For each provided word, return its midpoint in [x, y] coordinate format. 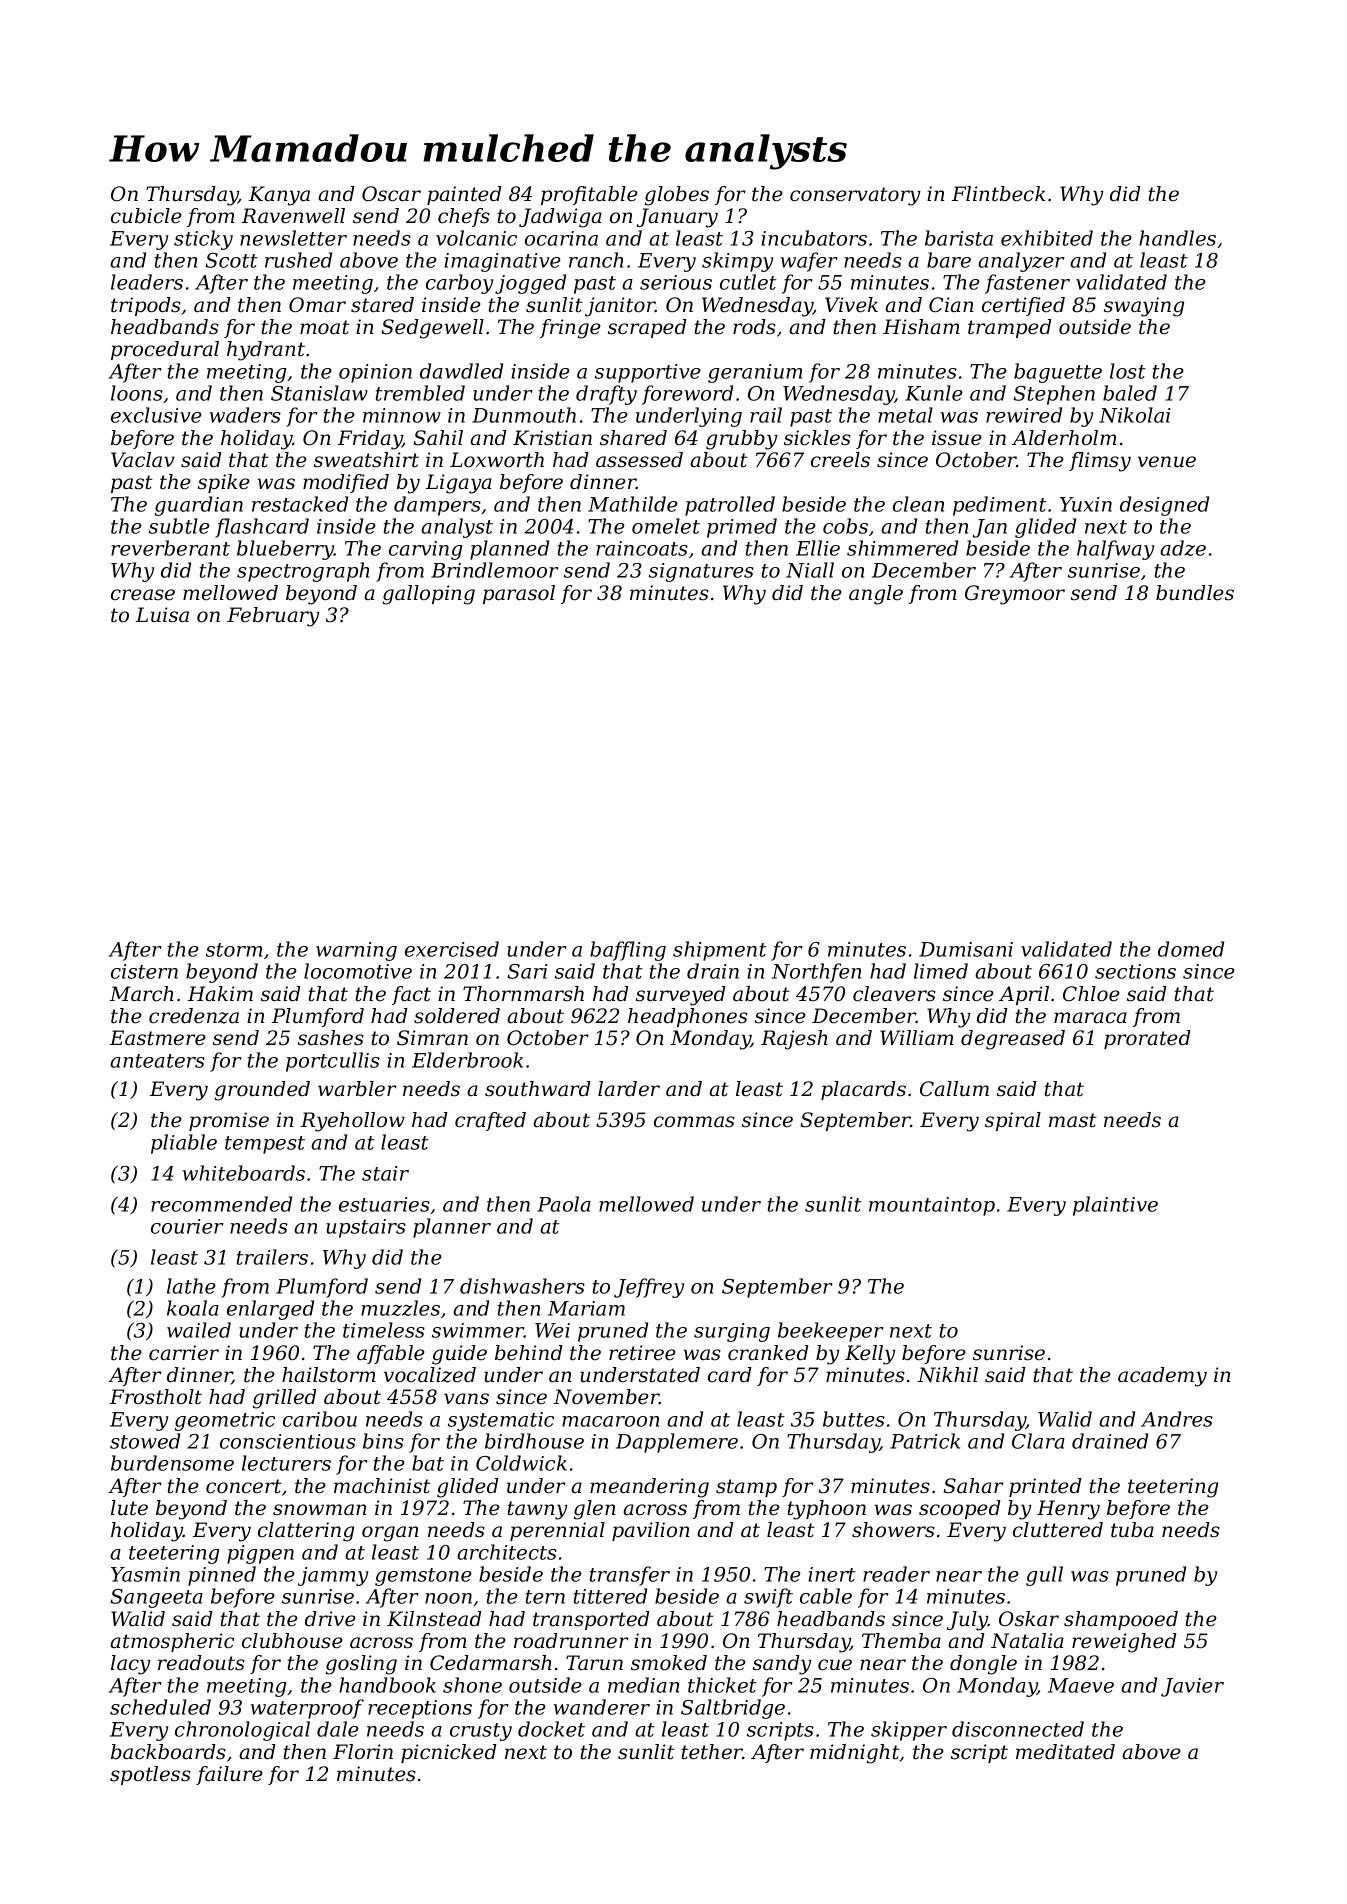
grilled [285, 1399]
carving [425, 550]
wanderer [602, 1707]
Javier [1192, 1687]
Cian [951, 305]
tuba [1132, 1530]
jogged [530, 284]
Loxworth [497, 460]
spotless [150, 1775]
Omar [317, 305]
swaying [1144, 307]
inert [832, 1574]
